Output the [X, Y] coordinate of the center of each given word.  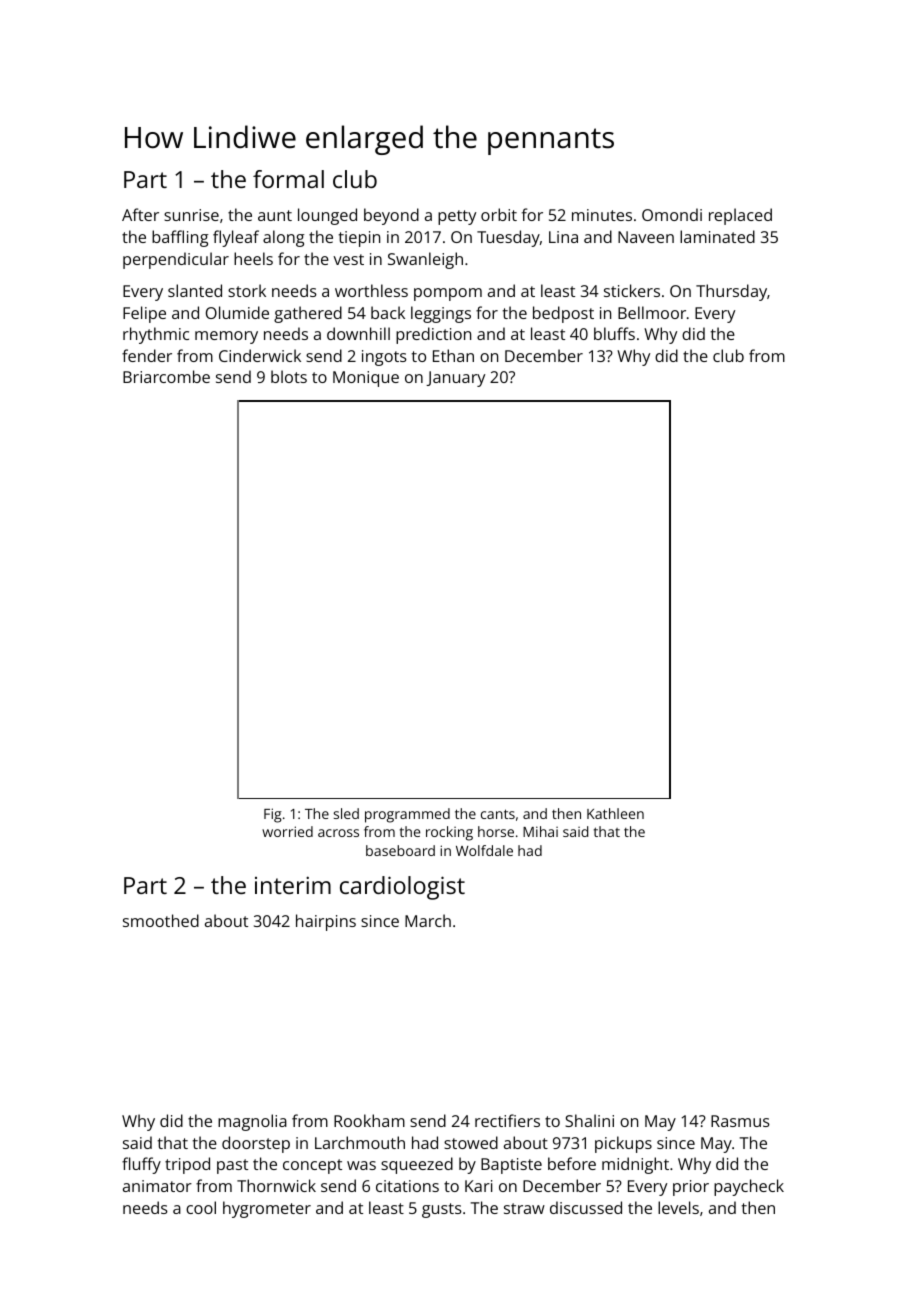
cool [201, 1207]
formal [288, 179]
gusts [442, 1210]
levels [678, 1207]
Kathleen [615, 813]
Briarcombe [166, 376]
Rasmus [740, 1121]
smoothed [161, 920]
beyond [391, 216]
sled [346, 813]
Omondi [672, 214]
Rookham [369, 1120]
